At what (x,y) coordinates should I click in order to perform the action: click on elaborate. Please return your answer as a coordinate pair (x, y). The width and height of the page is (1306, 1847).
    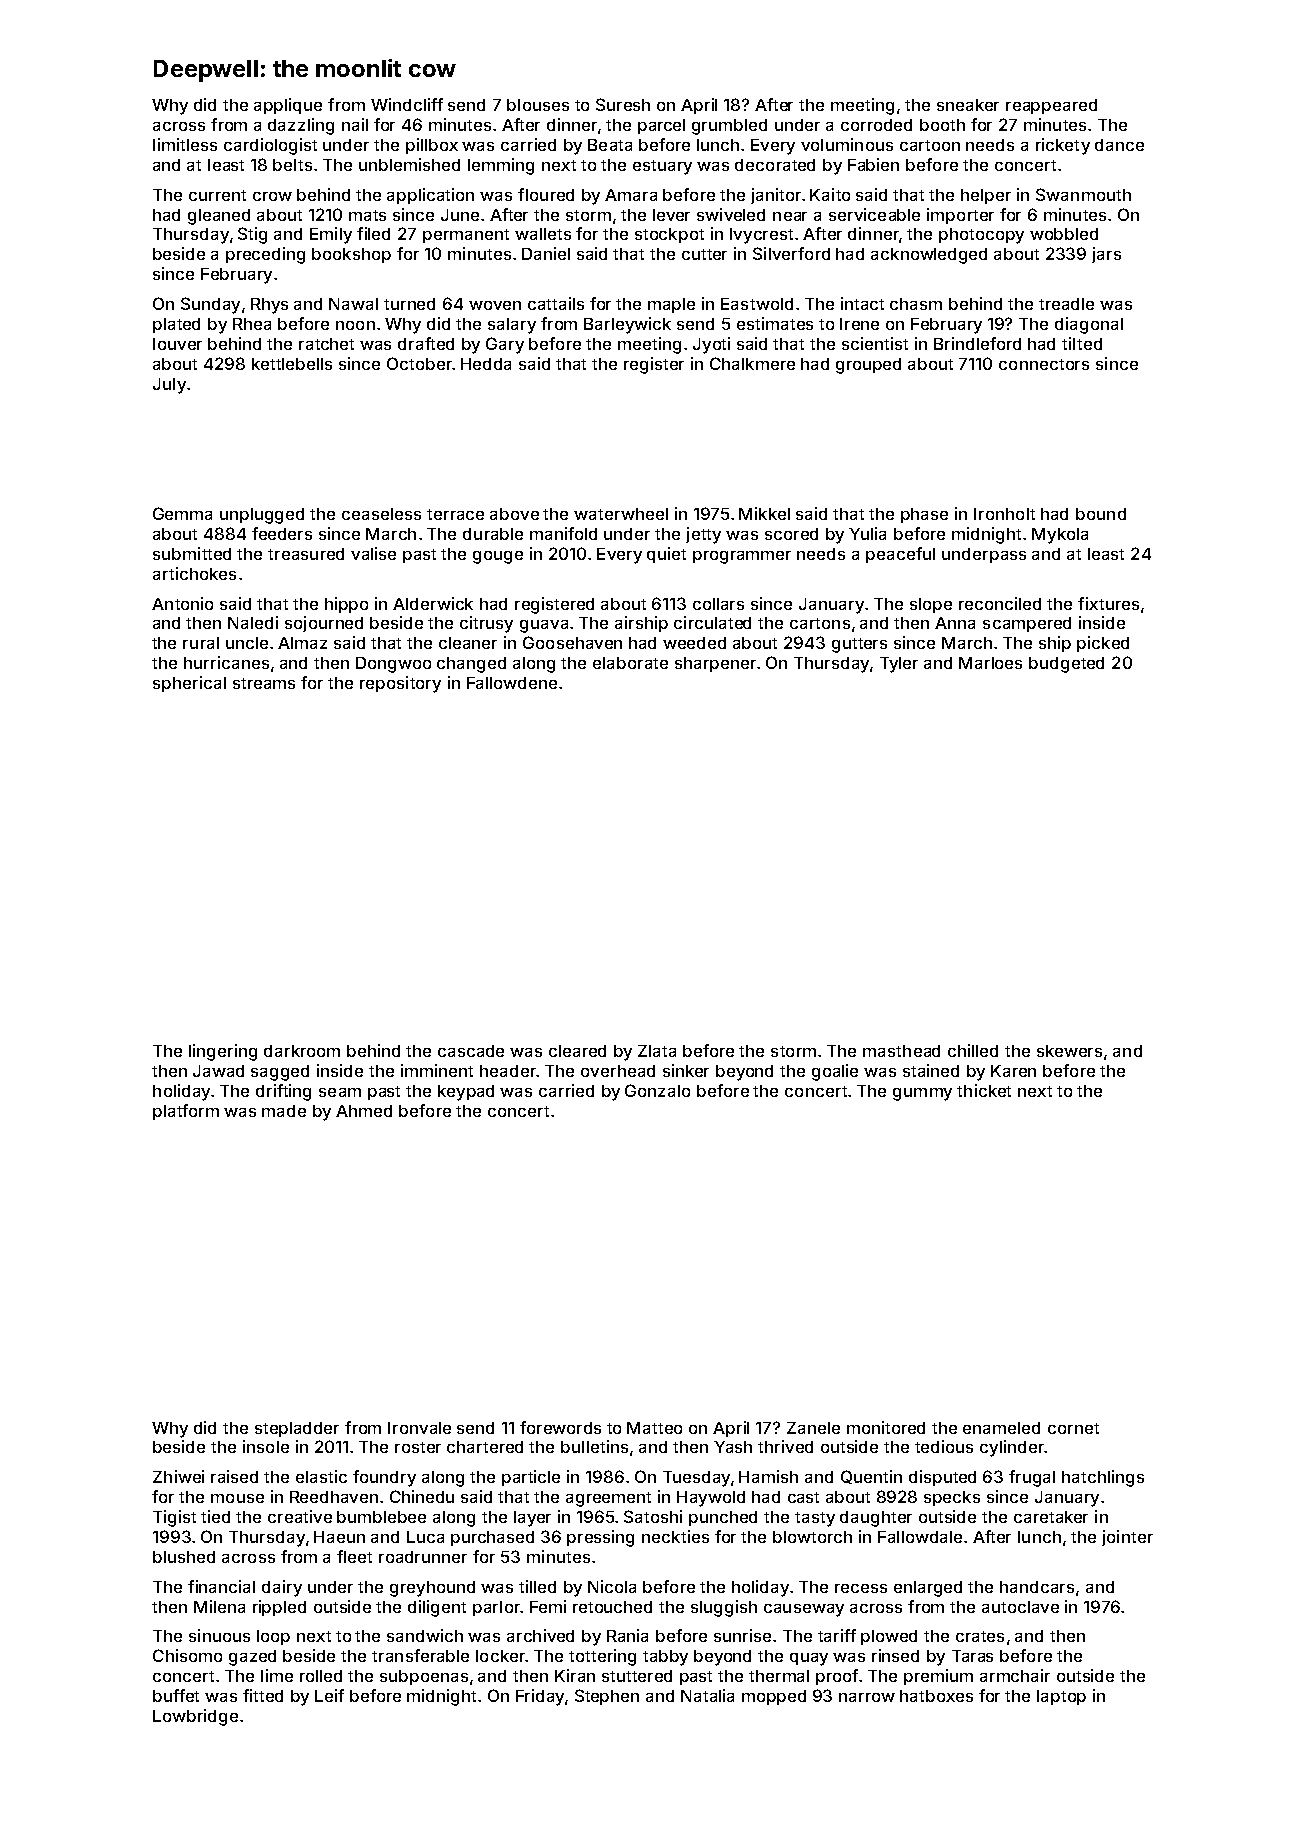
    Looking at the image, I should click on (630, 663).
